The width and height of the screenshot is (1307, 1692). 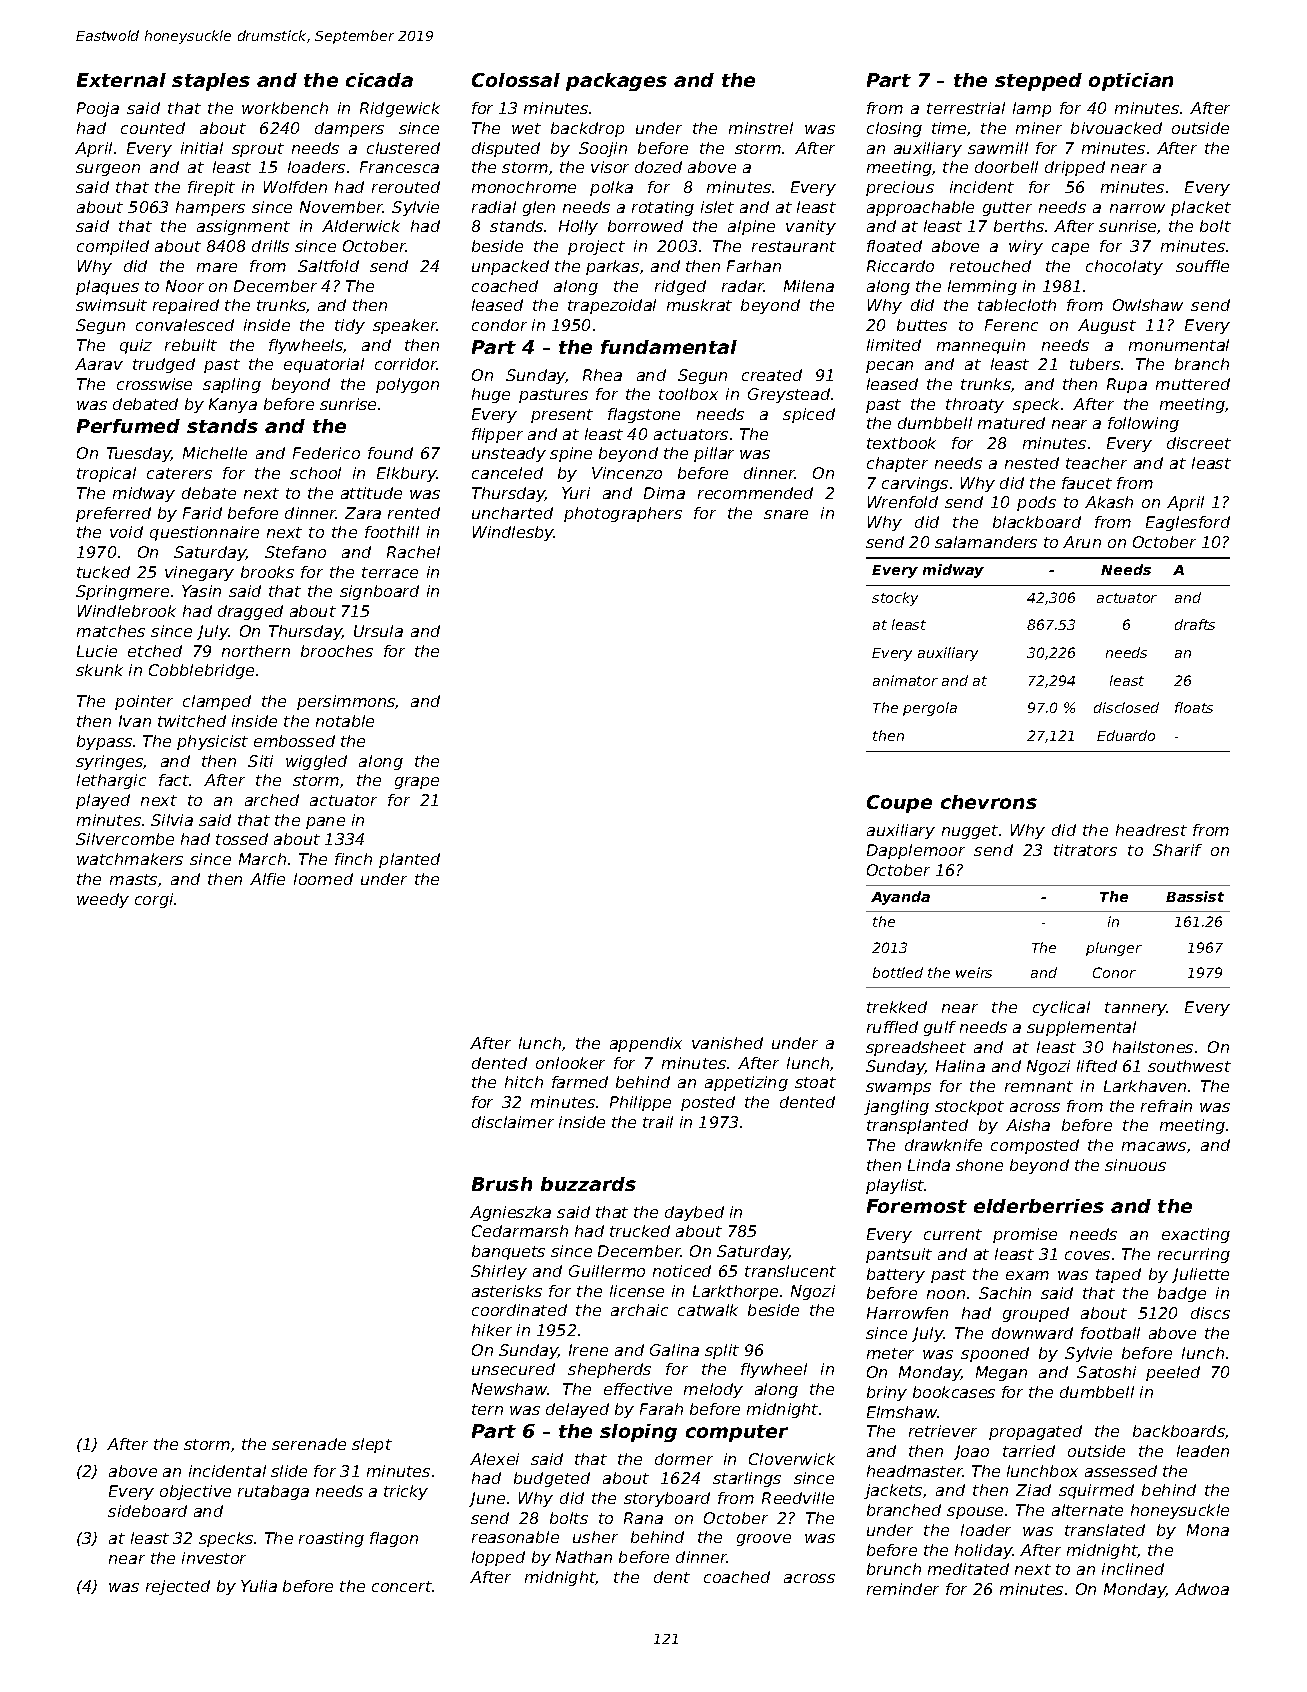 I want to click on fact, so click(x=174, y=780).
